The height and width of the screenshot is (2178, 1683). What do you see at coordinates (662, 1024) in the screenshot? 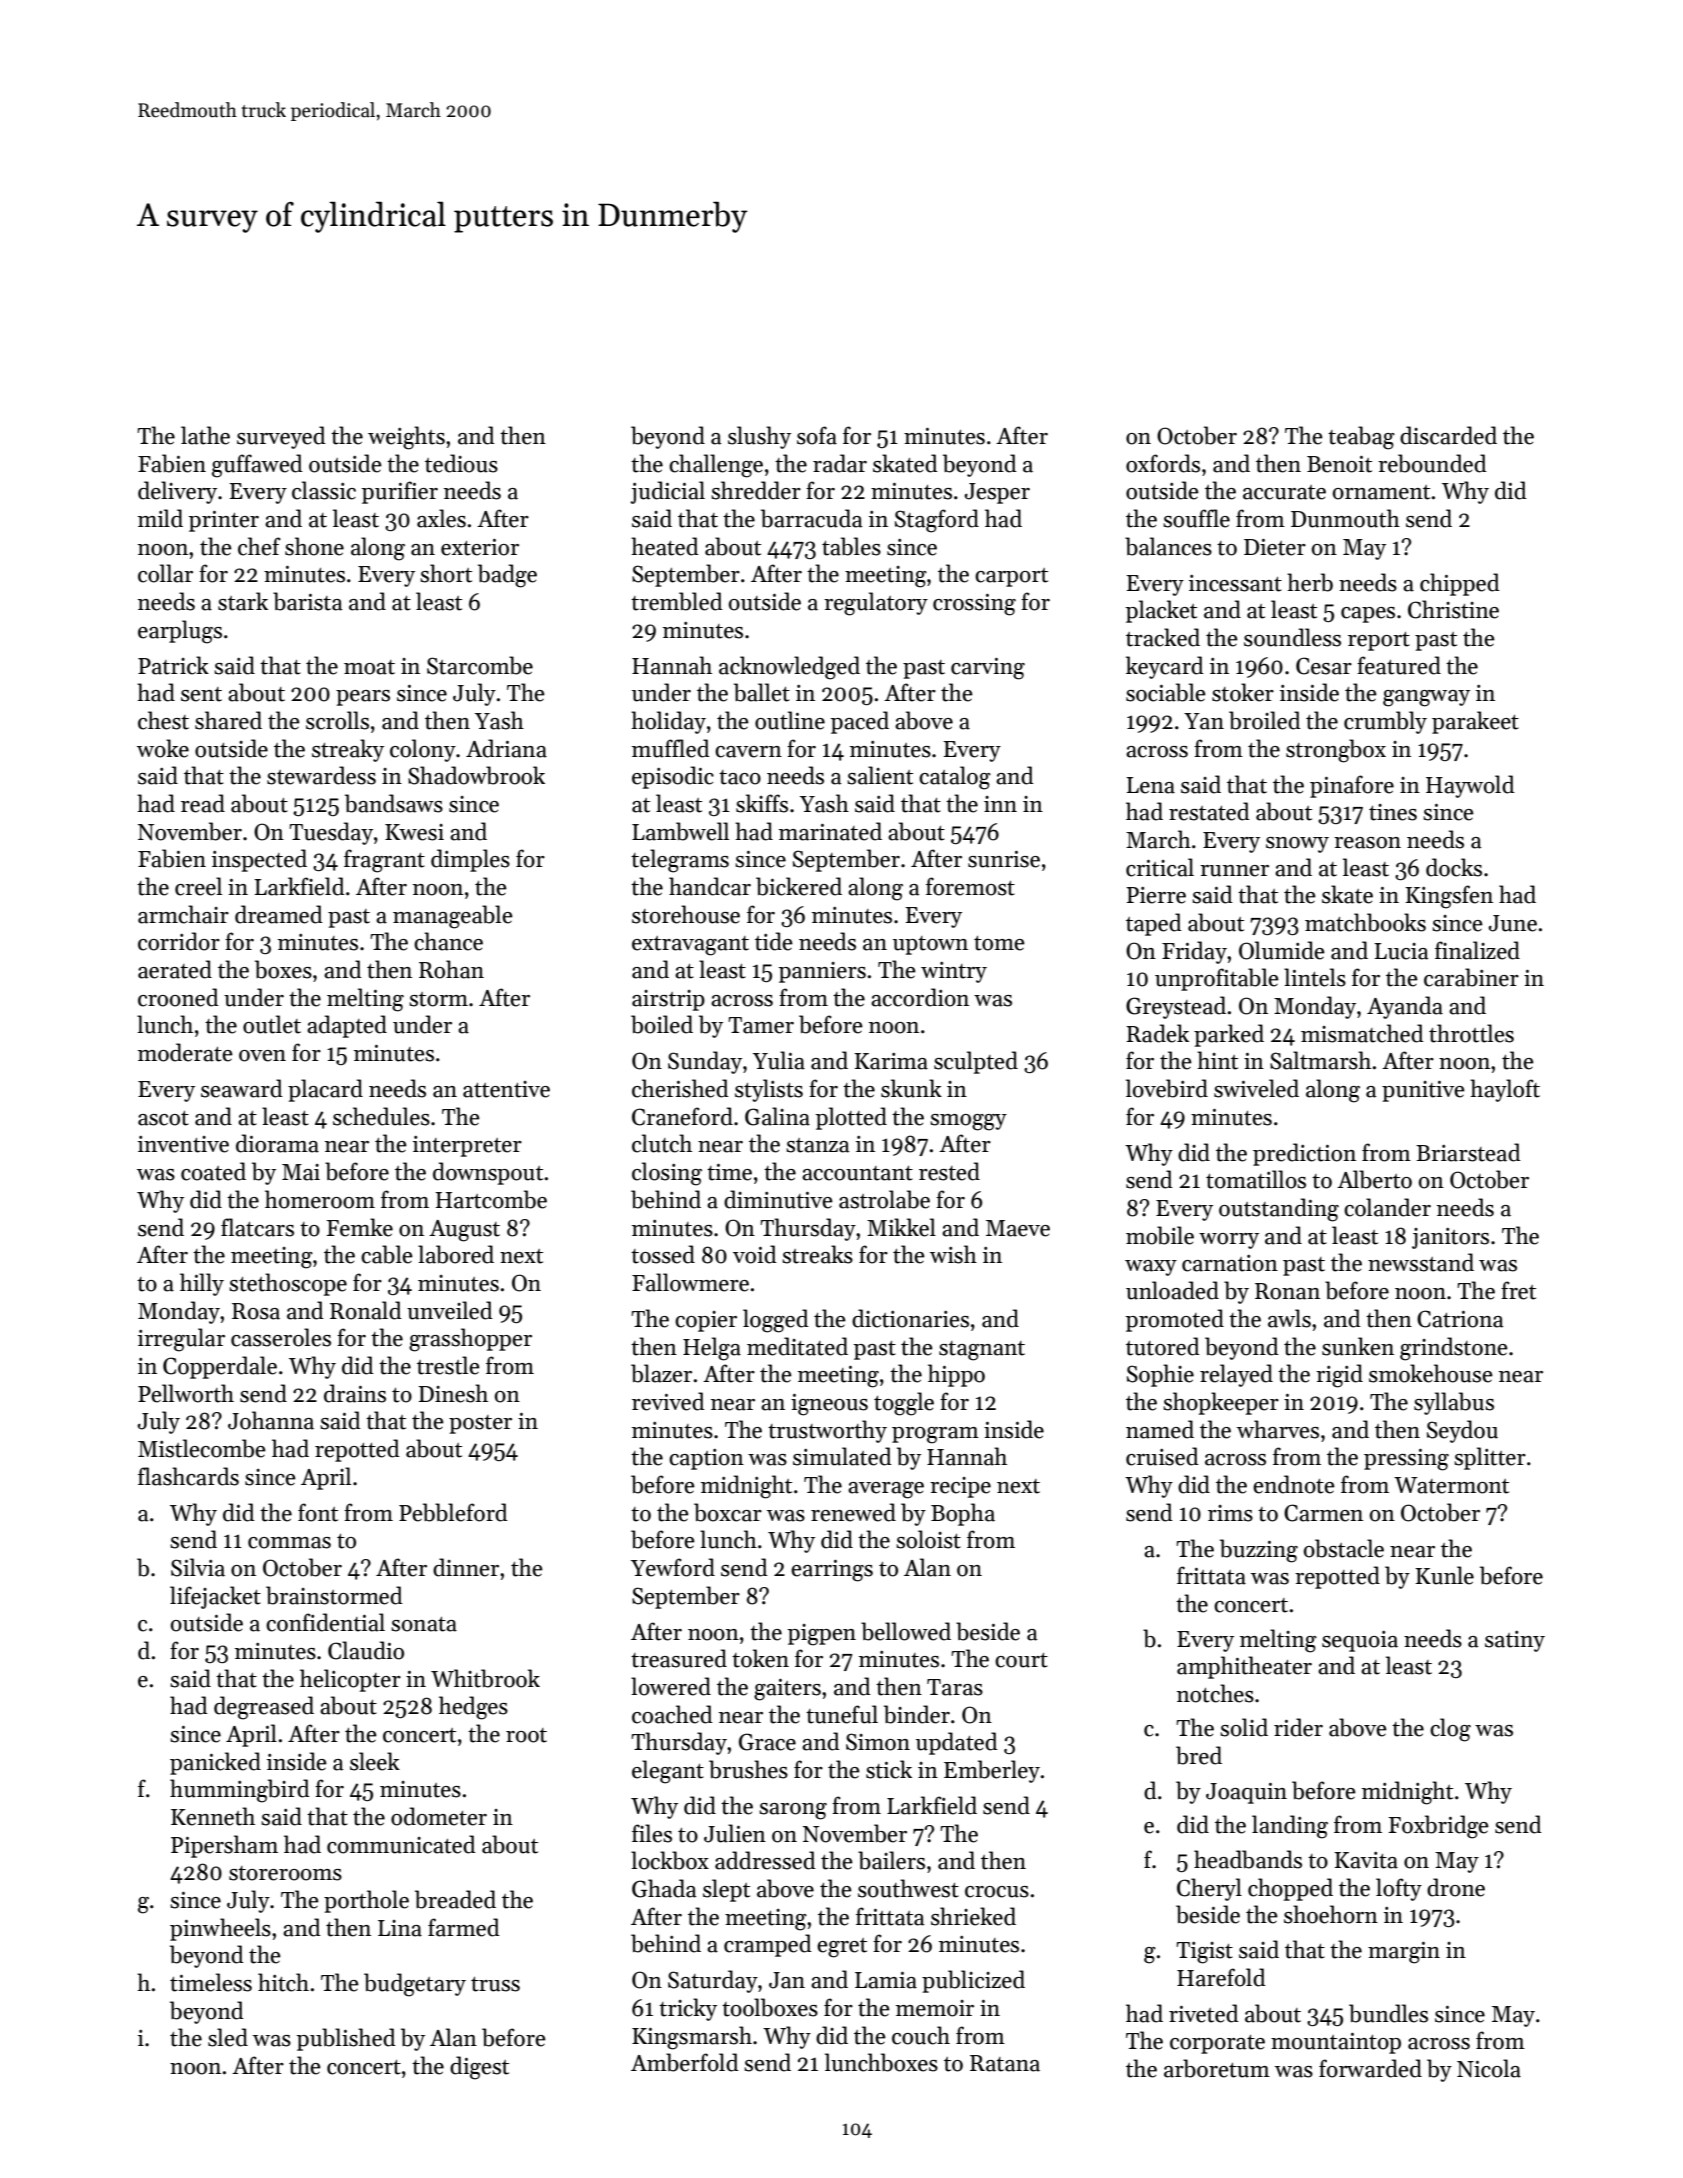
I see `boiled` at bounding box center [662, 1024].
